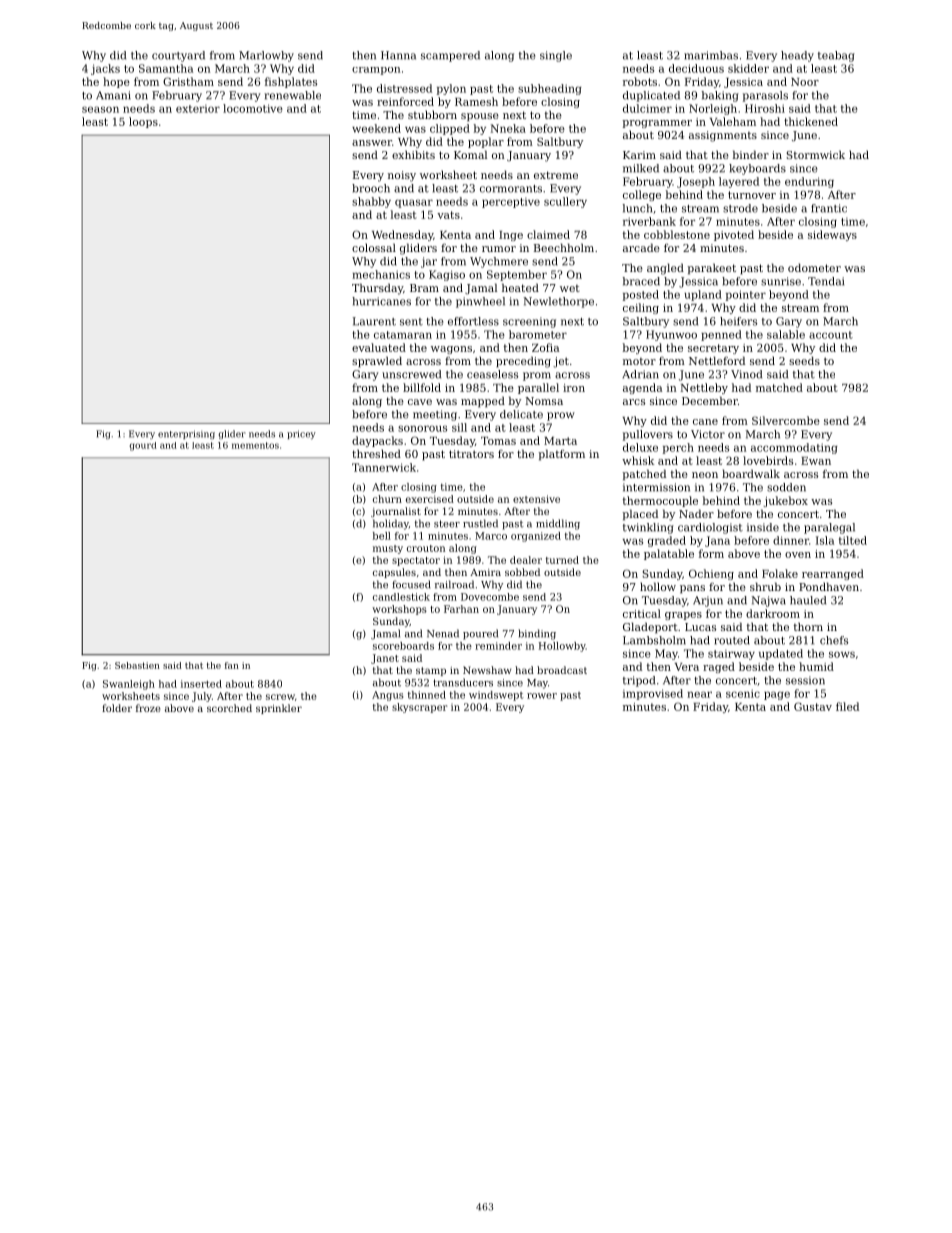  What do you see at coordinates (293, 95) in the image?
I see `renewable` at bounding box center [293, 95].
